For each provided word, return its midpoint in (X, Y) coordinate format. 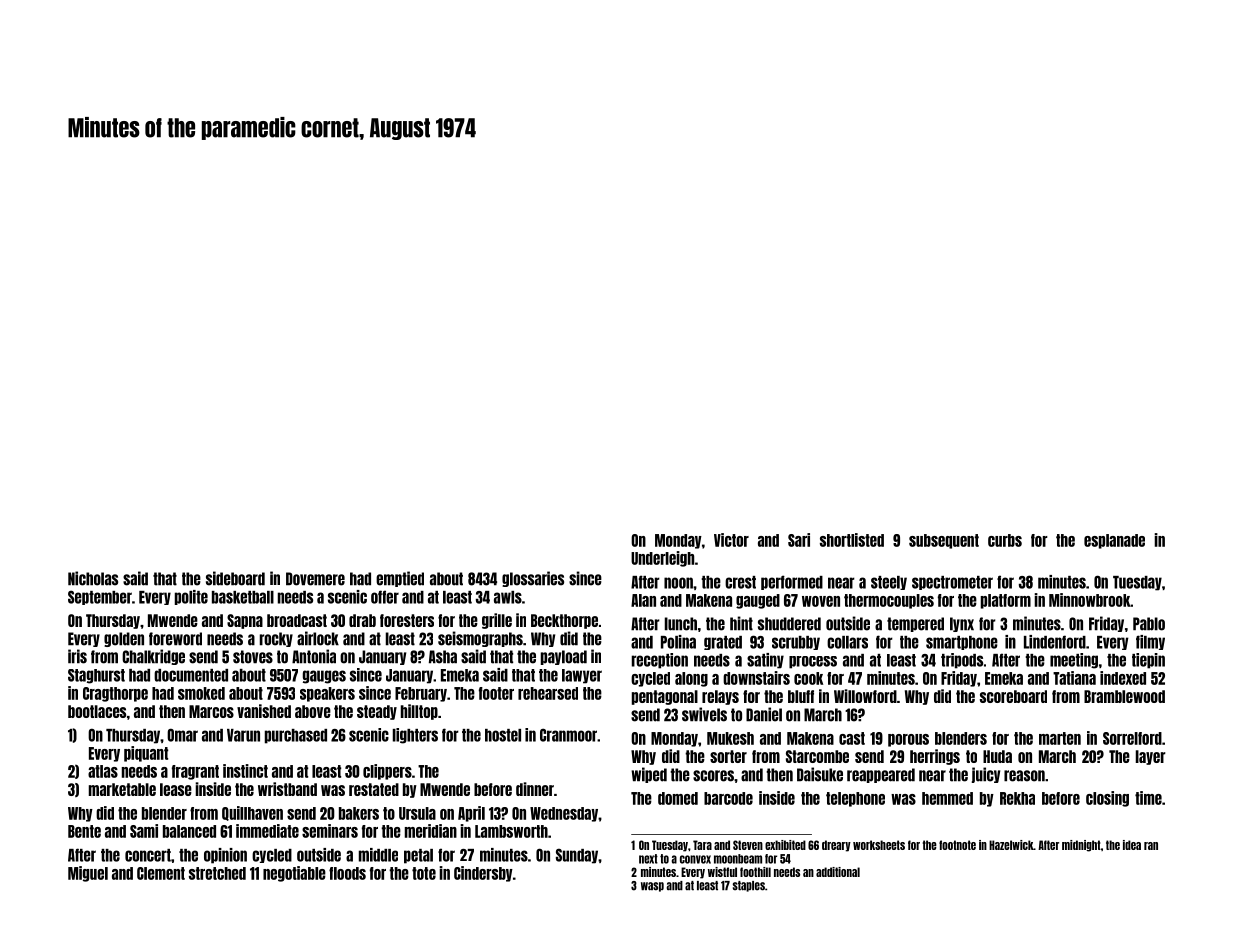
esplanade (1114, 541)
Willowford (865, 696)
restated (374, 789)
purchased (296, 736)
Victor (731, 540)
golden (124, 639)
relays (720, 697)
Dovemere (315, 579)
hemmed (947, 798)
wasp (652, 887)
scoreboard (1013, 696)
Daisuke (820, 774)
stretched (217, 873)
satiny (765, 661)
